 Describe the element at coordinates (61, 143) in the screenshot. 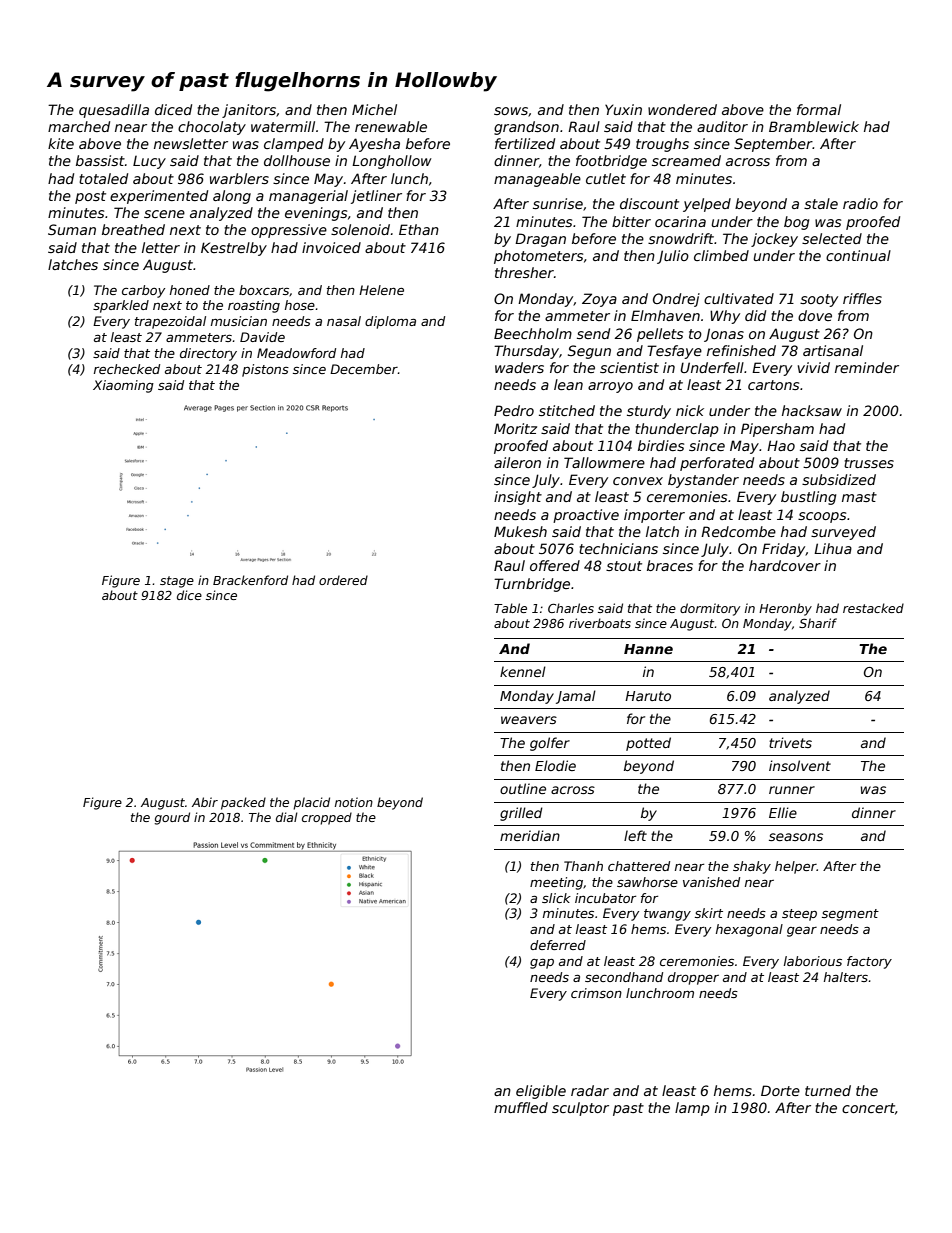

I see `kite` at that location.
